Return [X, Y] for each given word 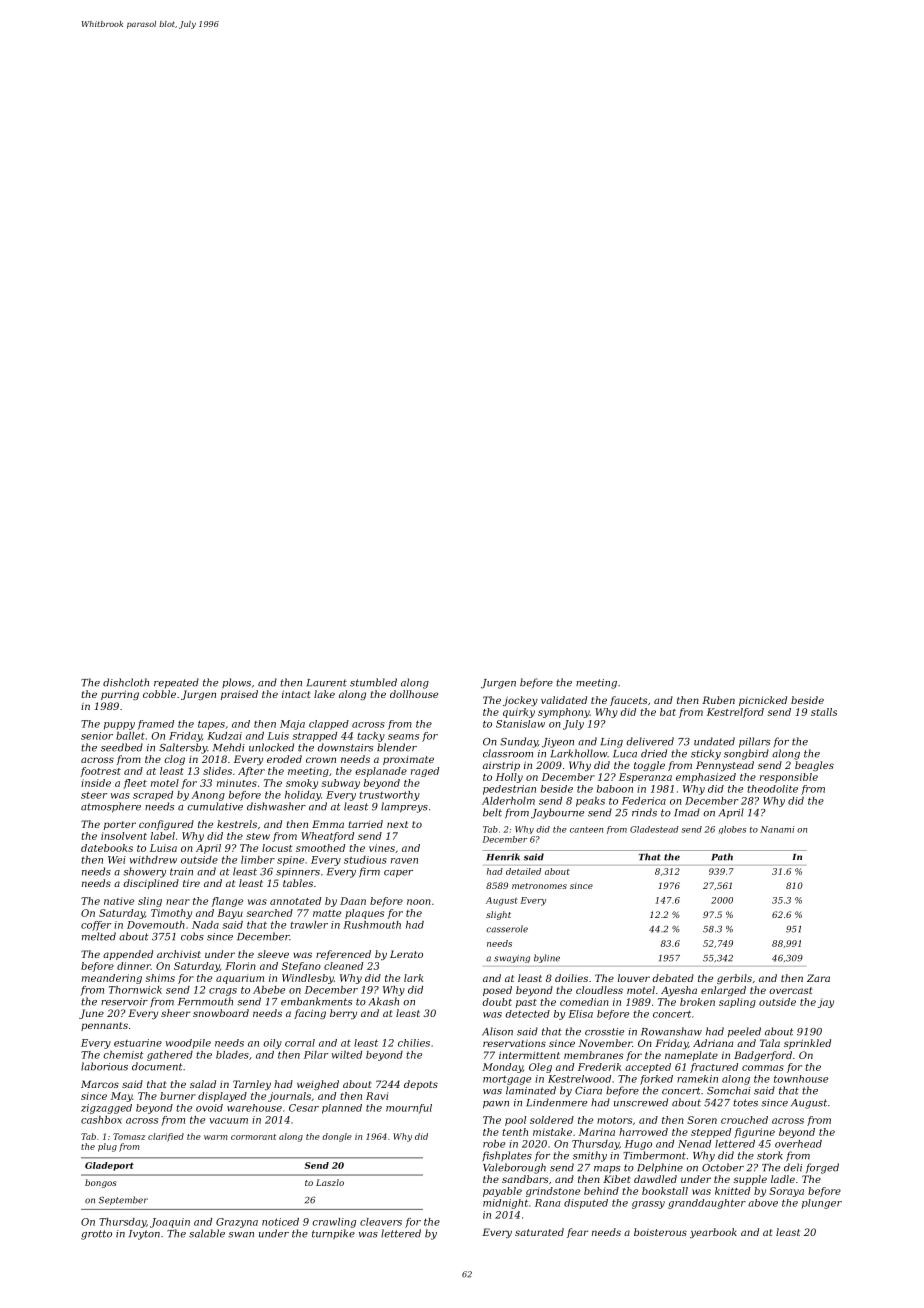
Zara [818, 978]
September [123, 1200]
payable [502, 1192]
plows [236, 683]
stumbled [373, 682]
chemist [123, 1055]
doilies [571, 978]
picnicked [763, 701]
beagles [814, 766]
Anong [208, 796]
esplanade [381, 772]
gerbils [734, 979]
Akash [384, 1001]
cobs [192, 936]
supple [750, 1180]
